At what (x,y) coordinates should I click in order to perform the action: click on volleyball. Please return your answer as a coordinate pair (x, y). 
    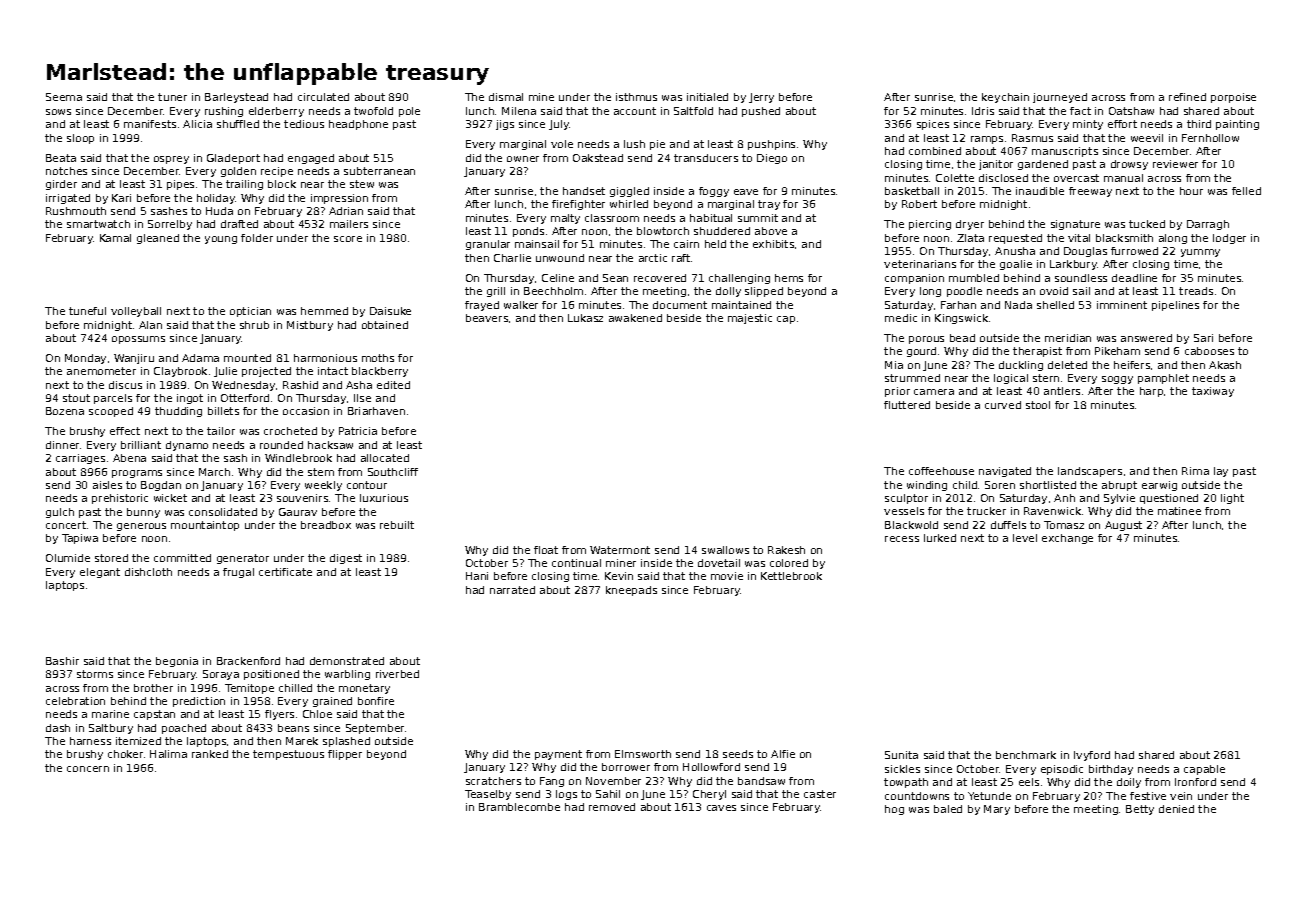
    Looking at the image, I should click on (136, 312).
